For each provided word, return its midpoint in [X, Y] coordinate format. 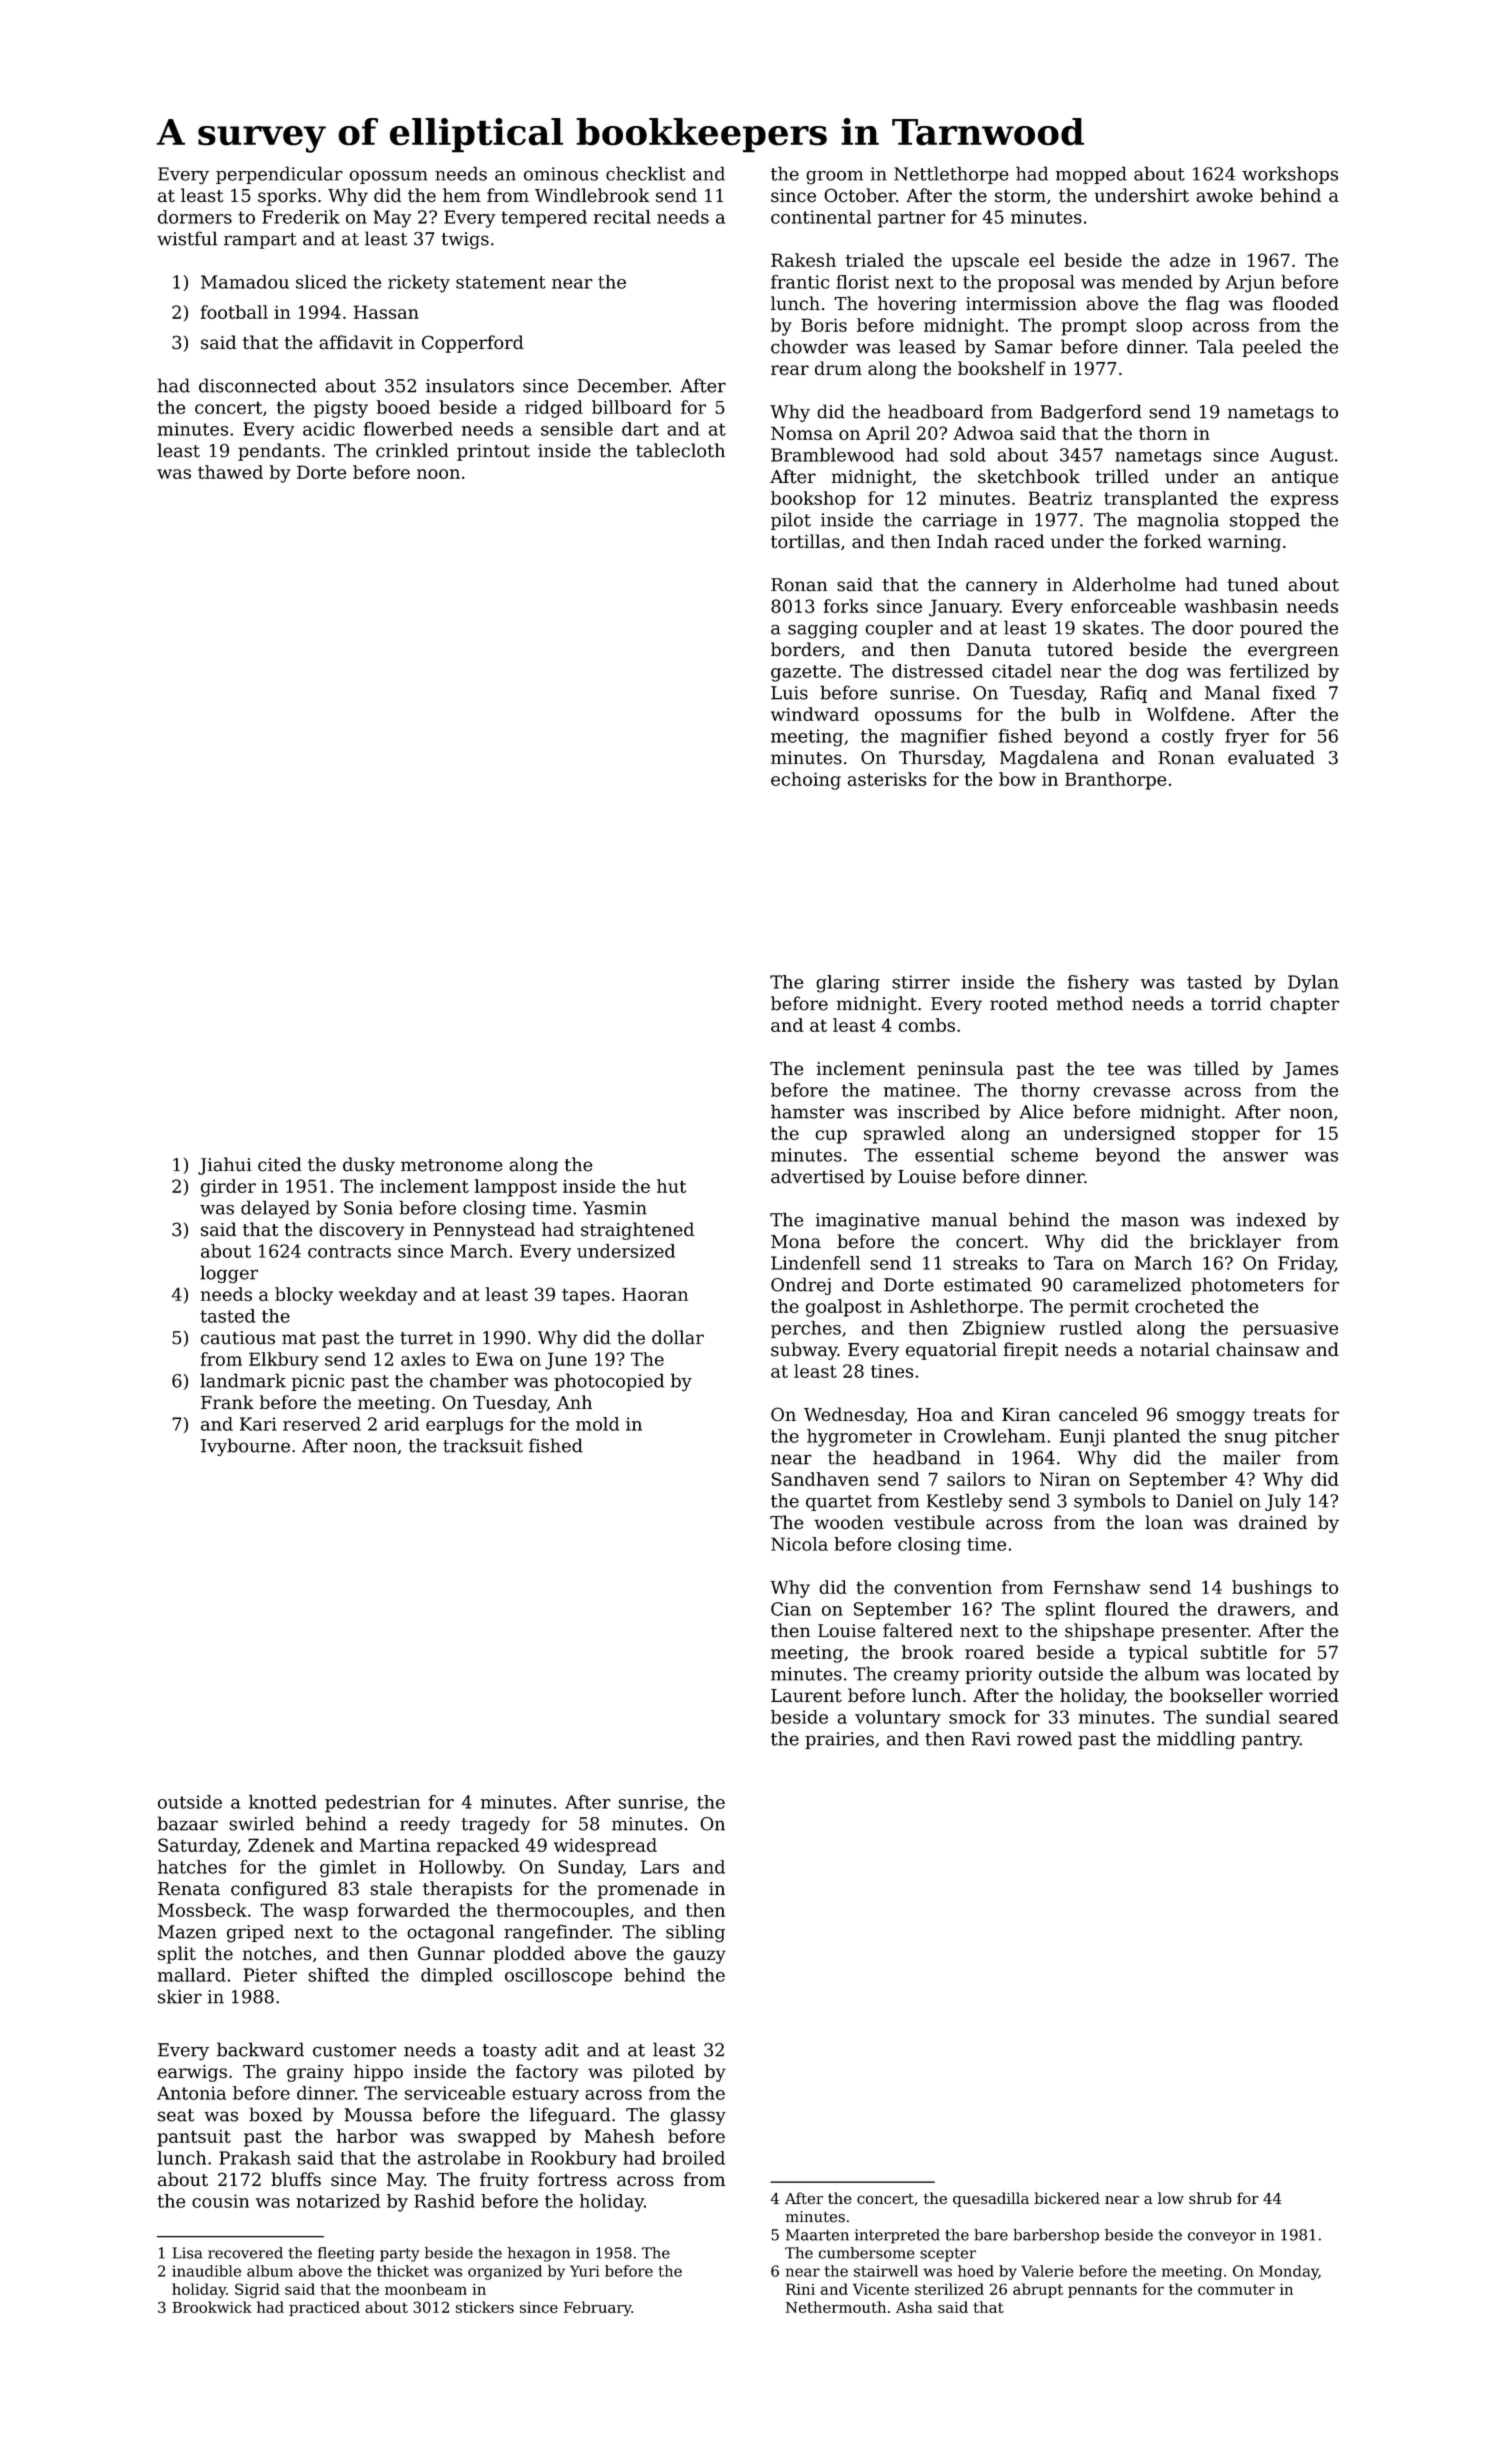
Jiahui [225, 1166]
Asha [914, 2307]
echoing [806, 781]
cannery [1002, 588]
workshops [1290, 175]
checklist [646, 173]
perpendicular [279, 175]
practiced [324, 2308]
